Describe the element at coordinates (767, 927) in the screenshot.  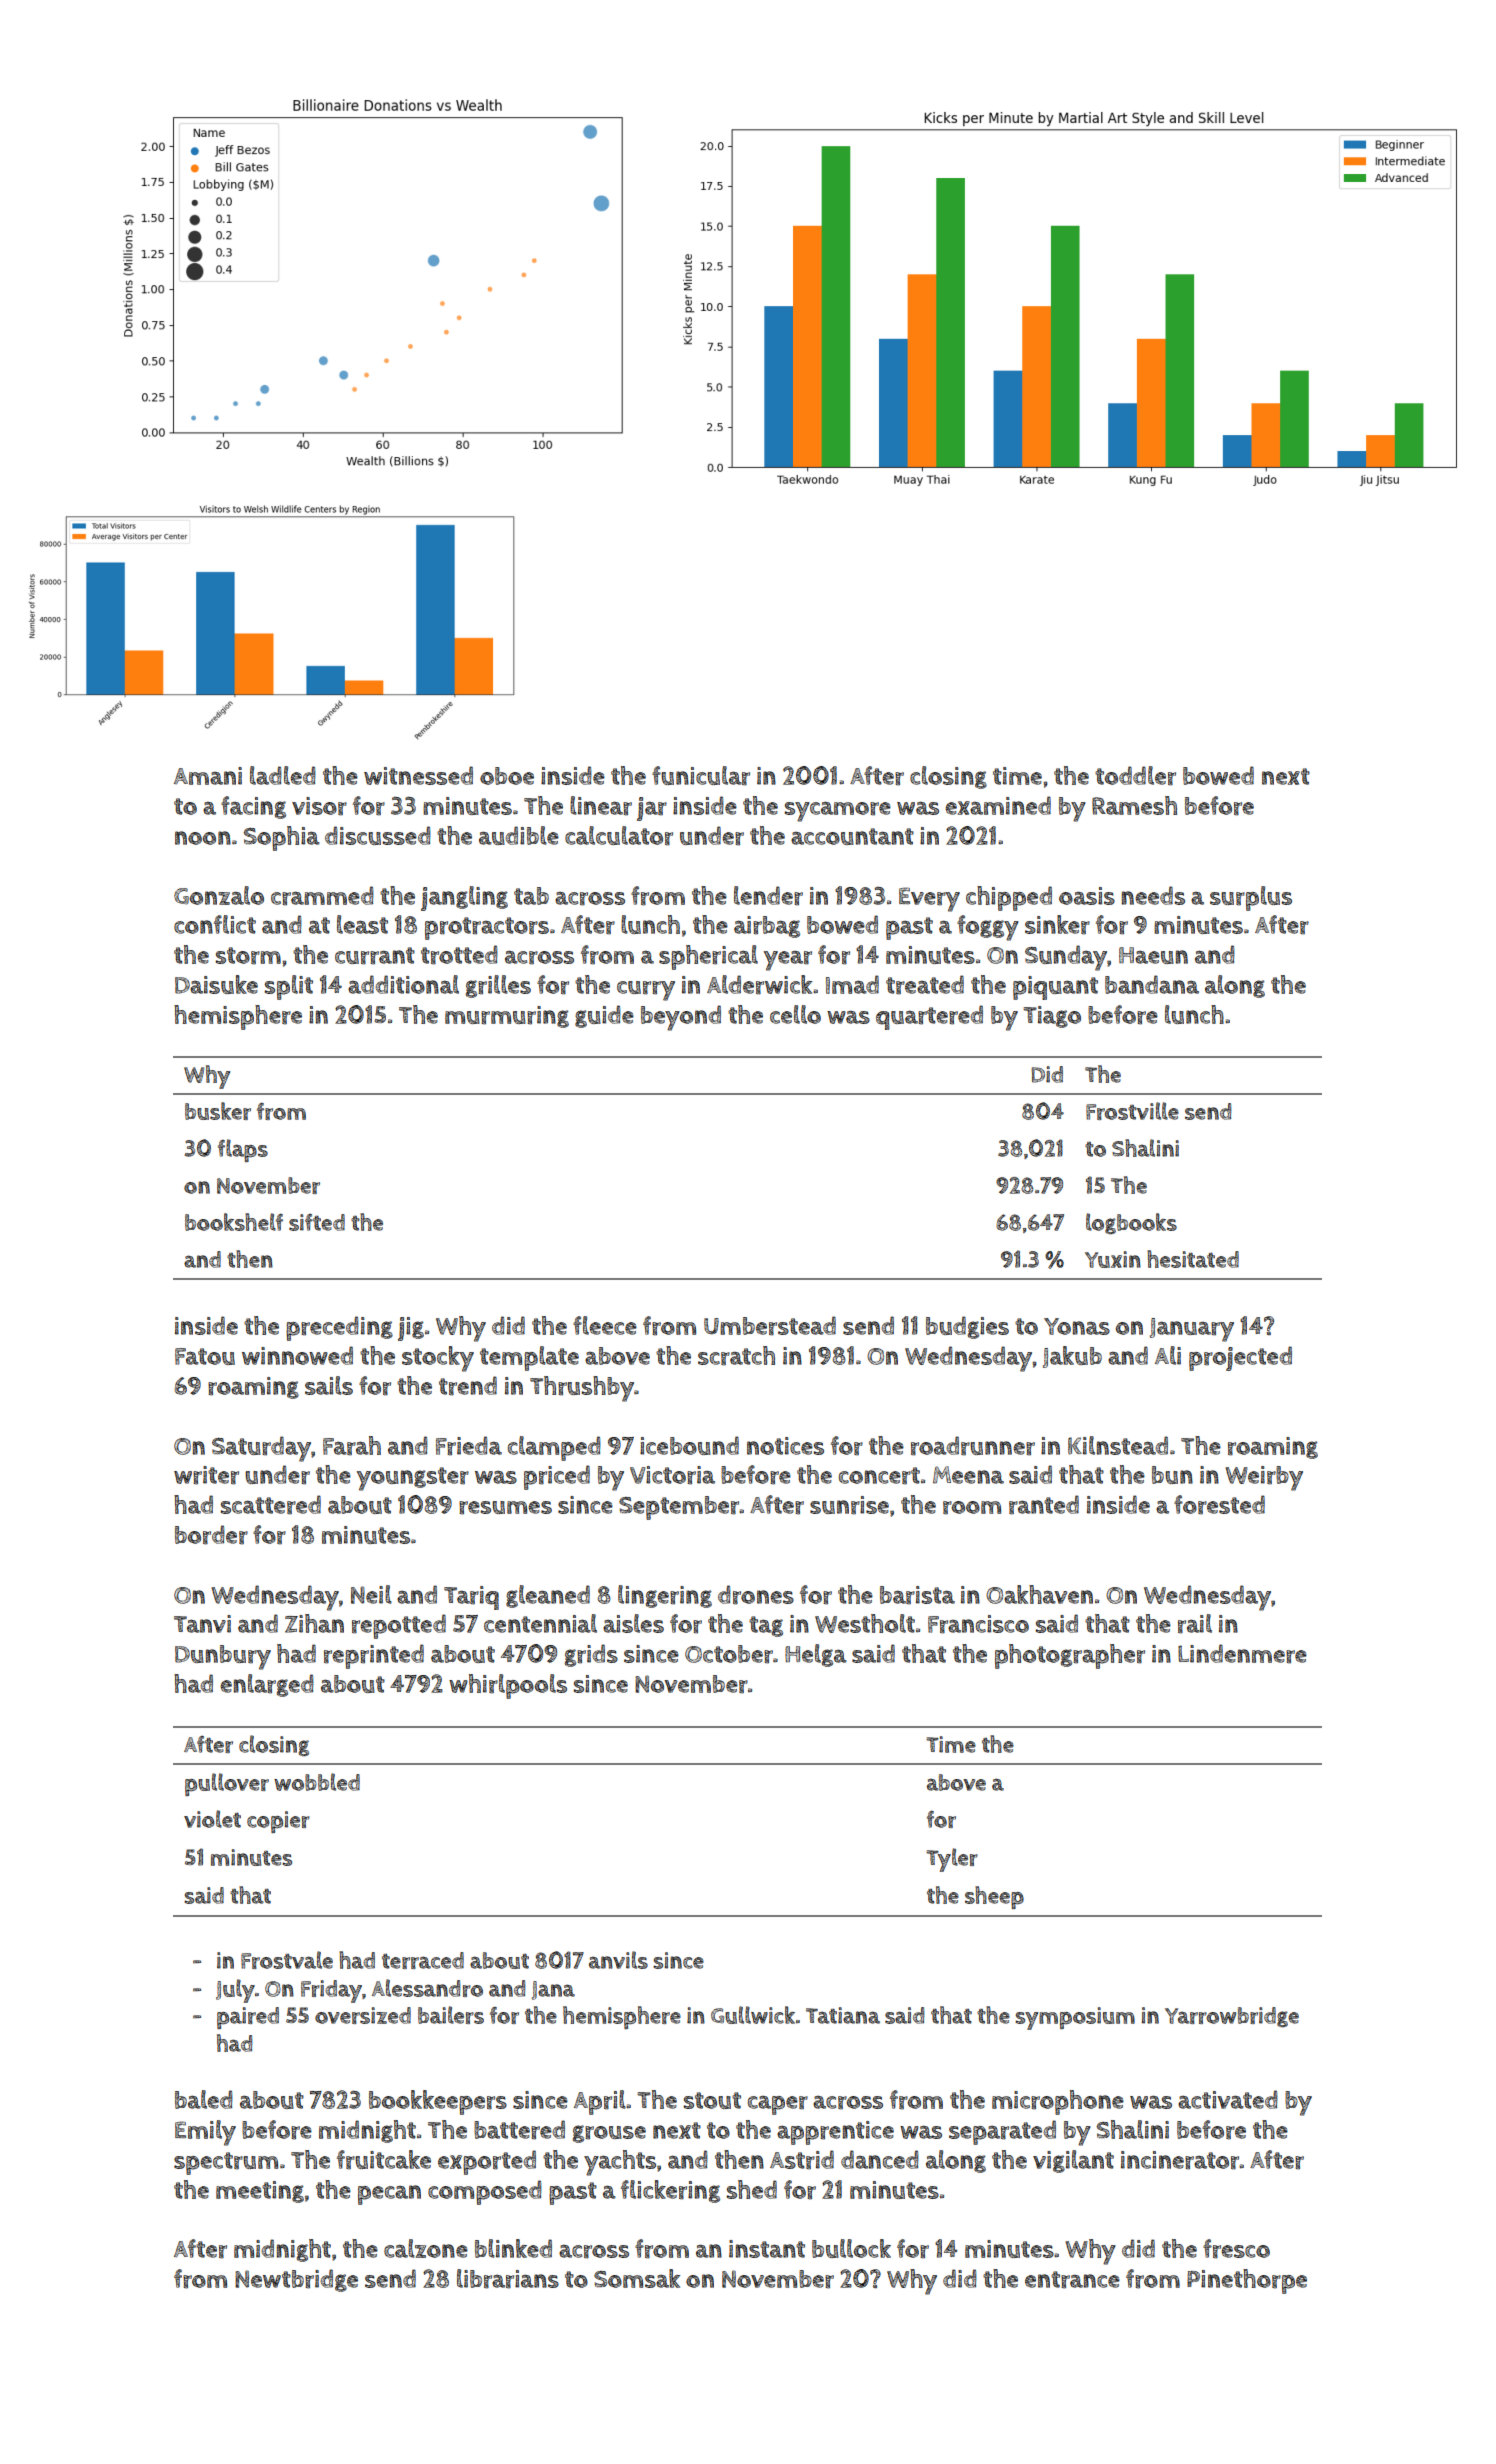
I see `airbag` at that location.
